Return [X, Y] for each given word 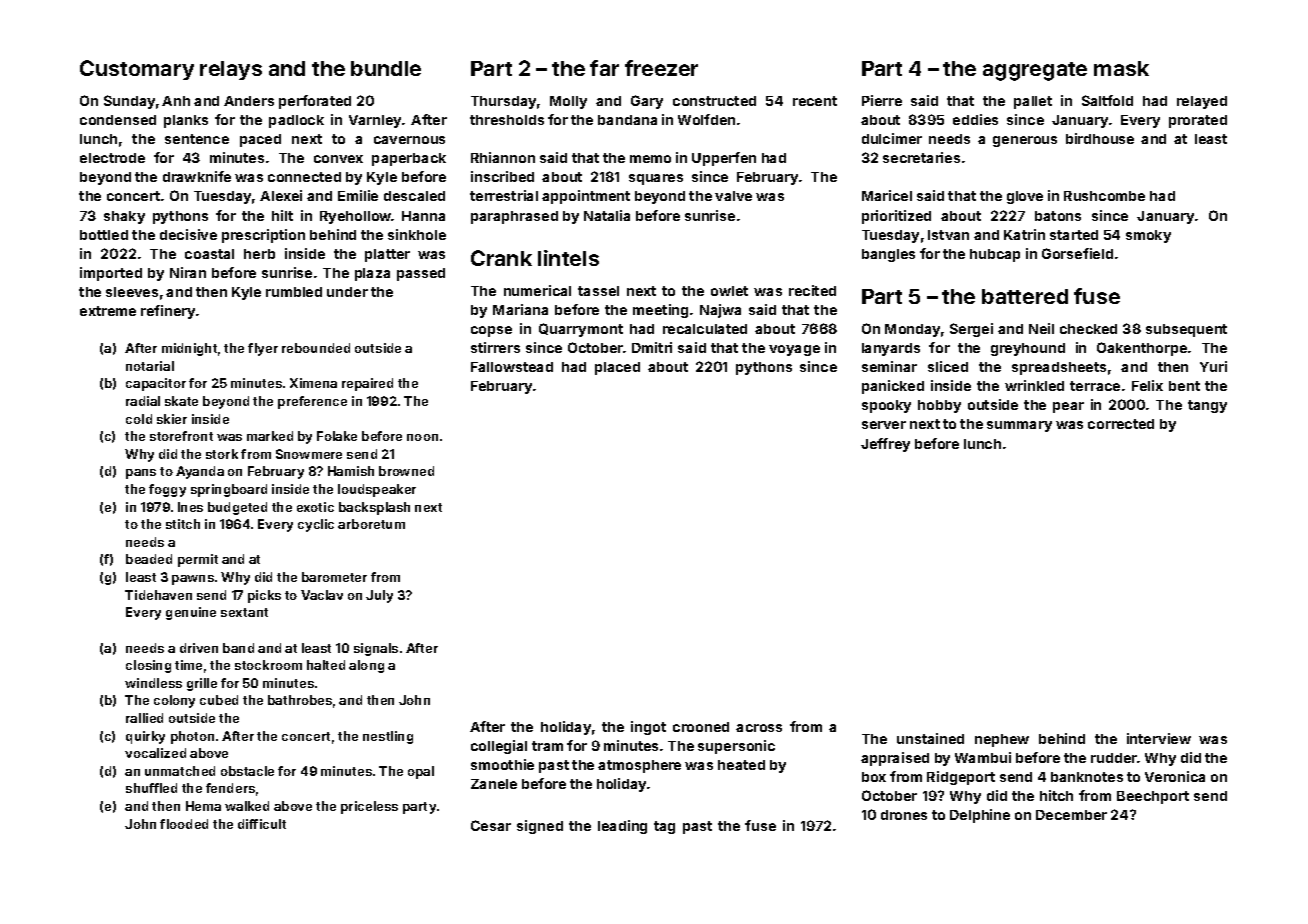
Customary [137, 70]
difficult [262, 824]
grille [202, 684]
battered [1025, 296]
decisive [188, 234]
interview [1159, 738]
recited [812, 290]
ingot [648, 728]
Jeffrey [885, 445]
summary [1019, 426]
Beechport [1153, 797]
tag [664, 827]
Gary [647, 102]
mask [1121, 68]
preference [312, 402]
